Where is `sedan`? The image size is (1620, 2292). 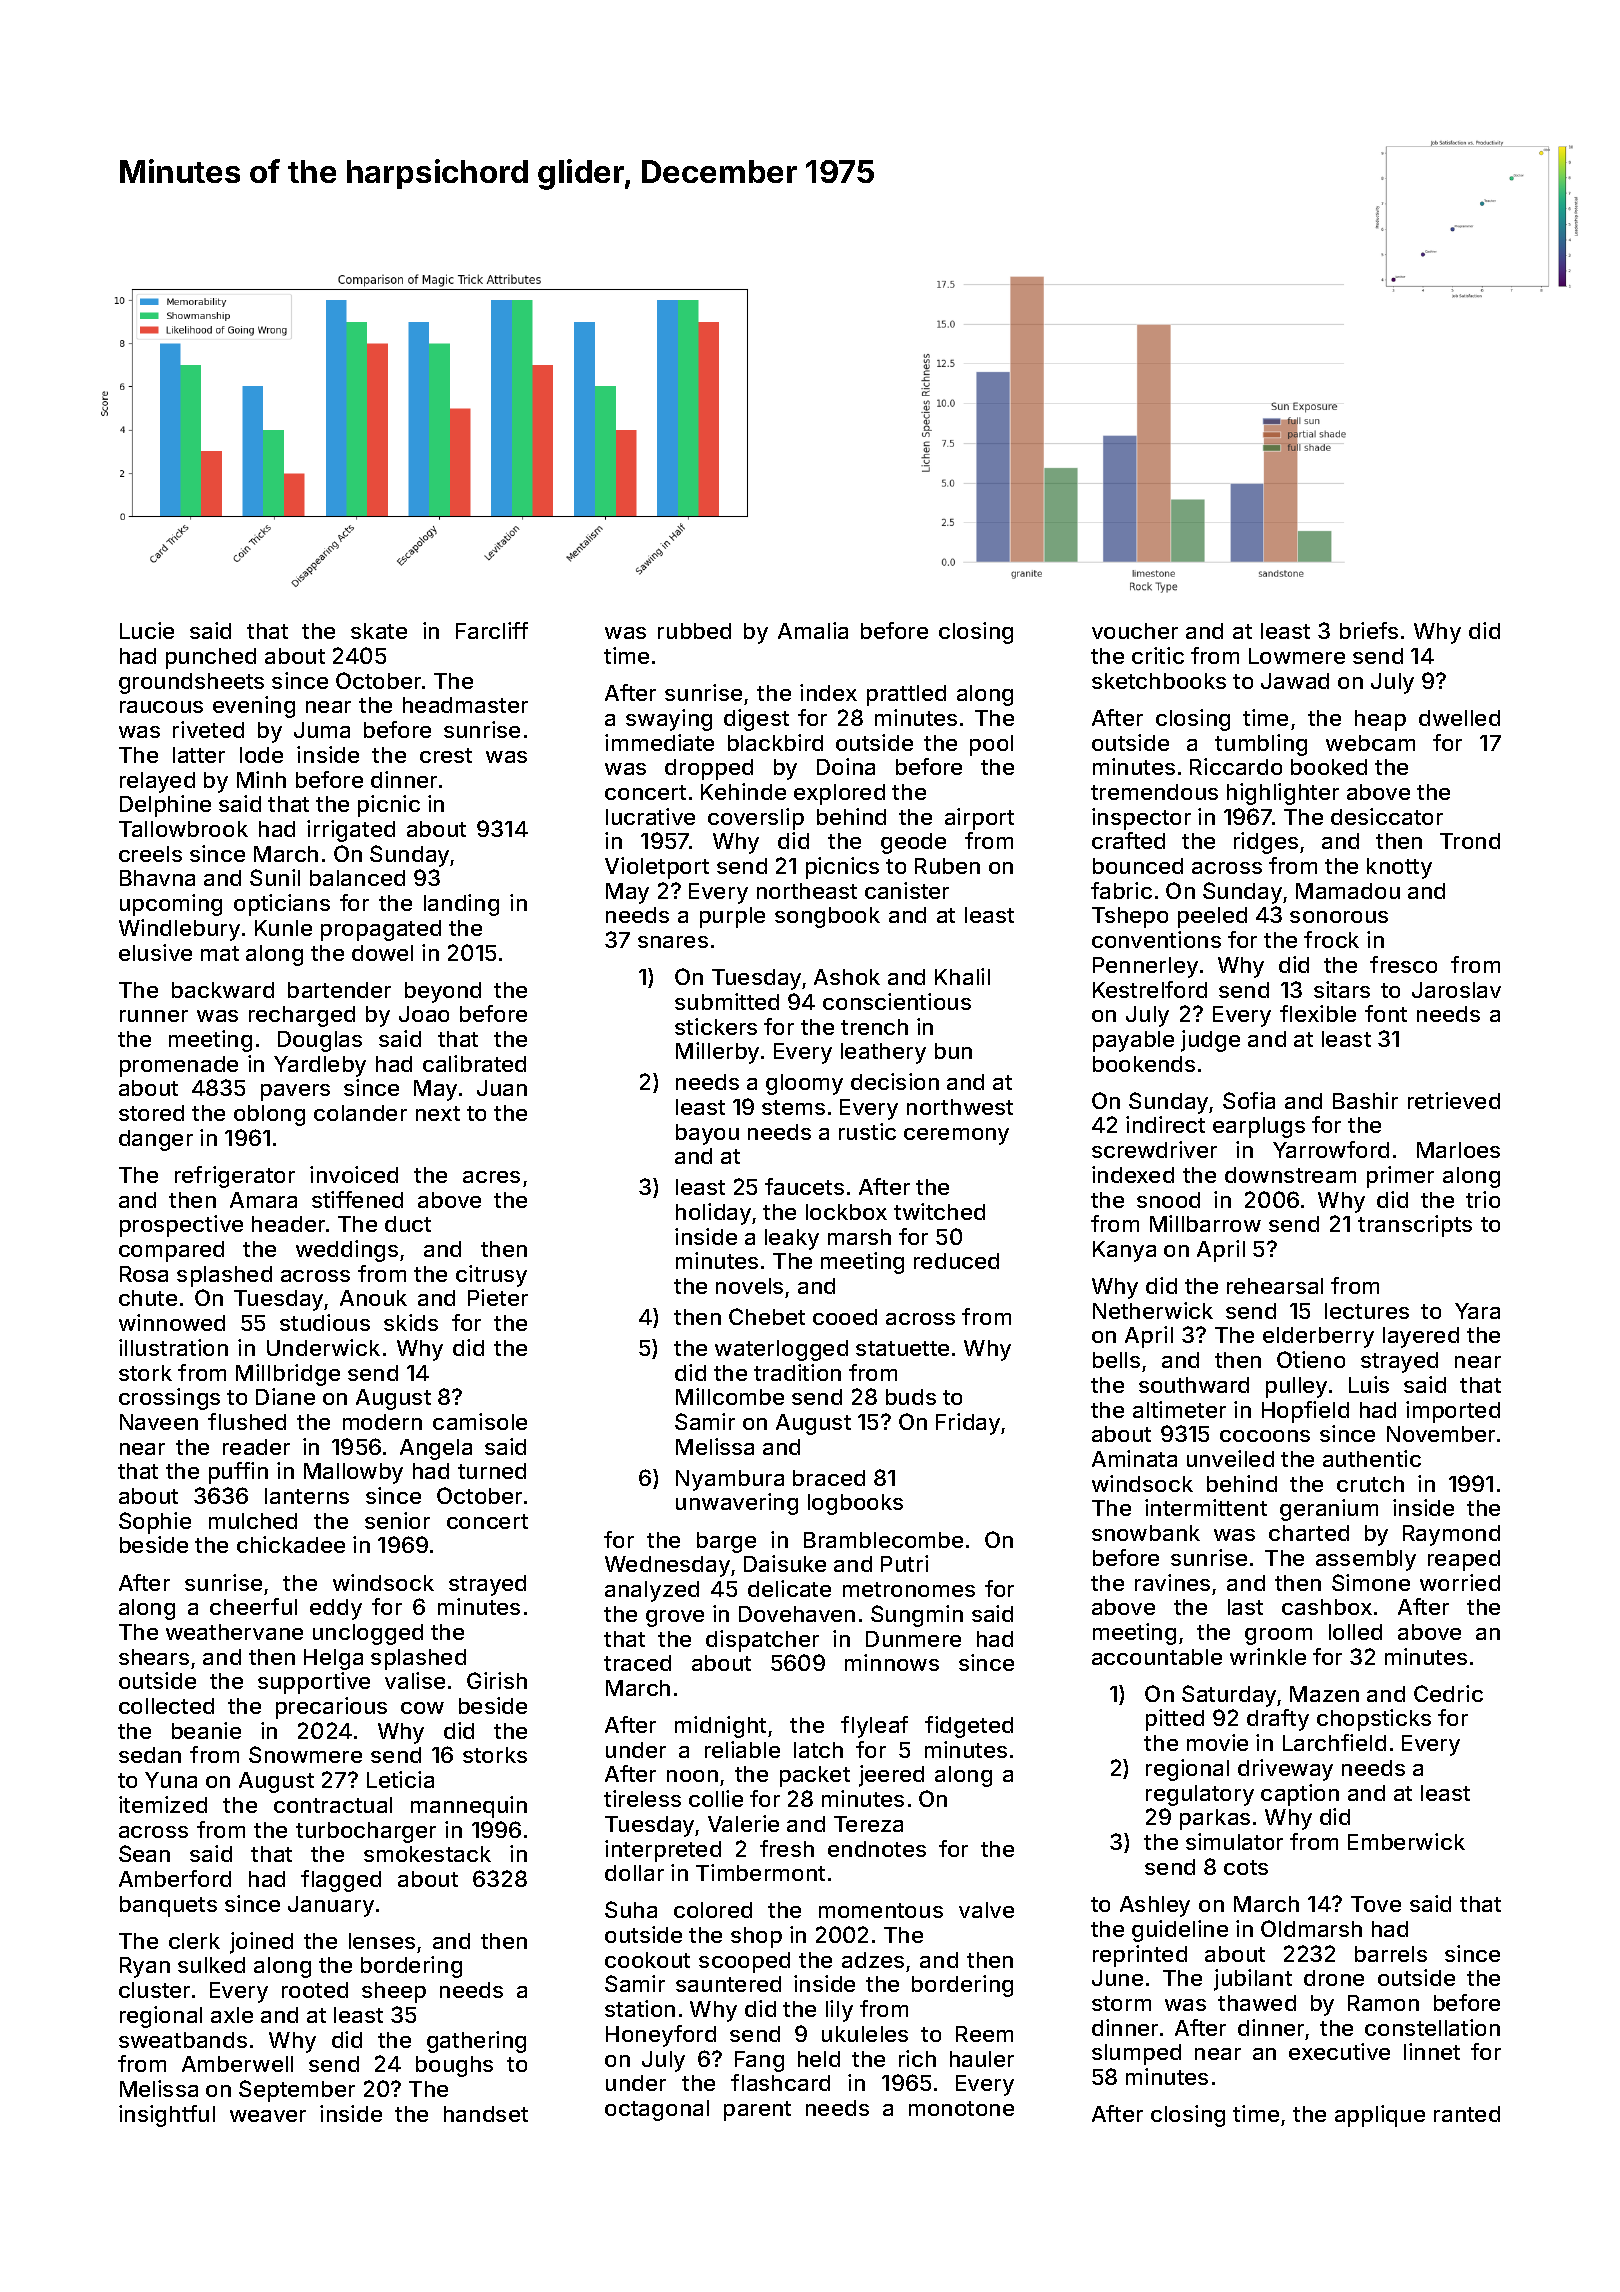 sedan is located at coordinates (150, 1755).
